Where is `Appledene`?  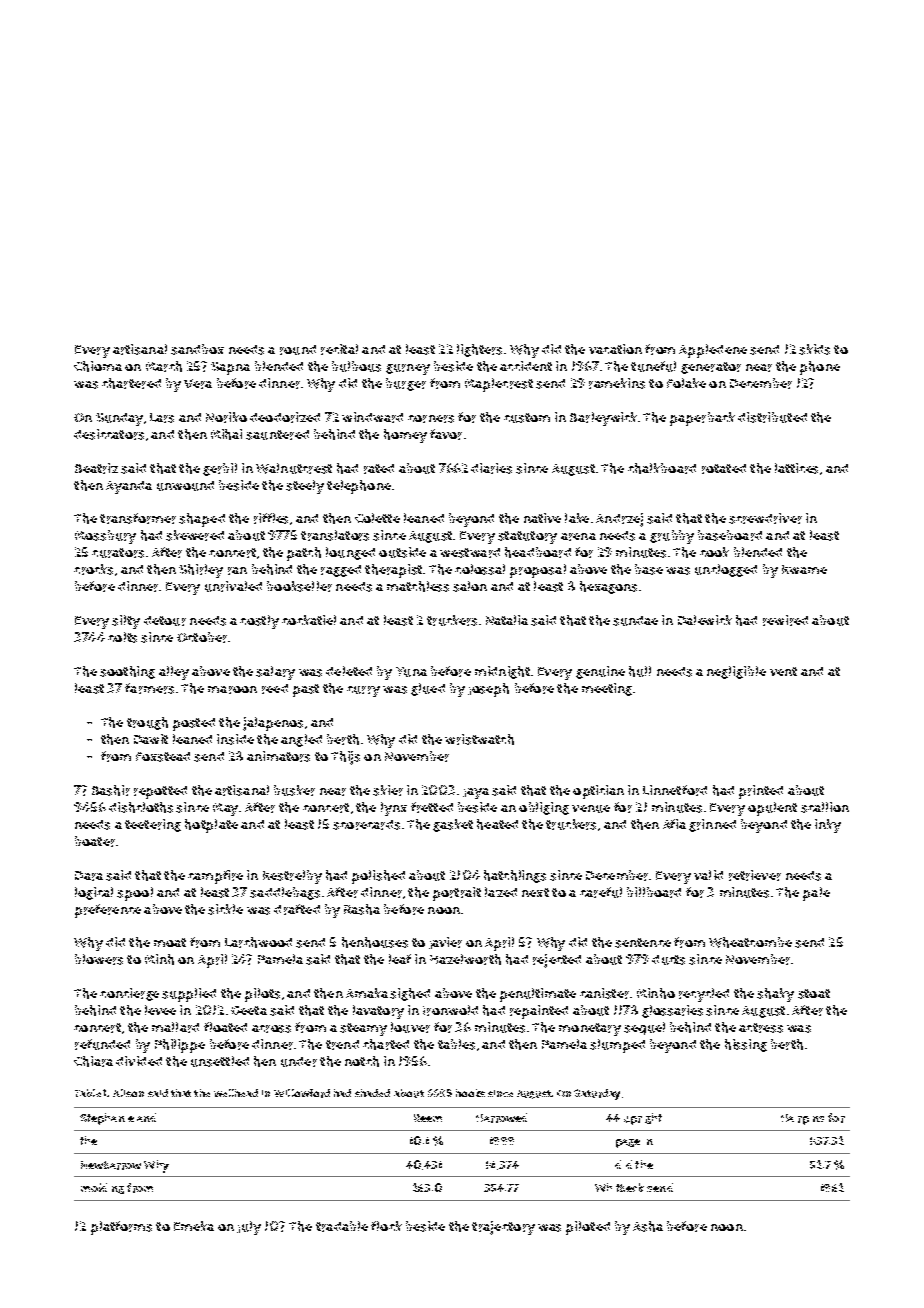 Appledene is located at coordinates (713, 351).
